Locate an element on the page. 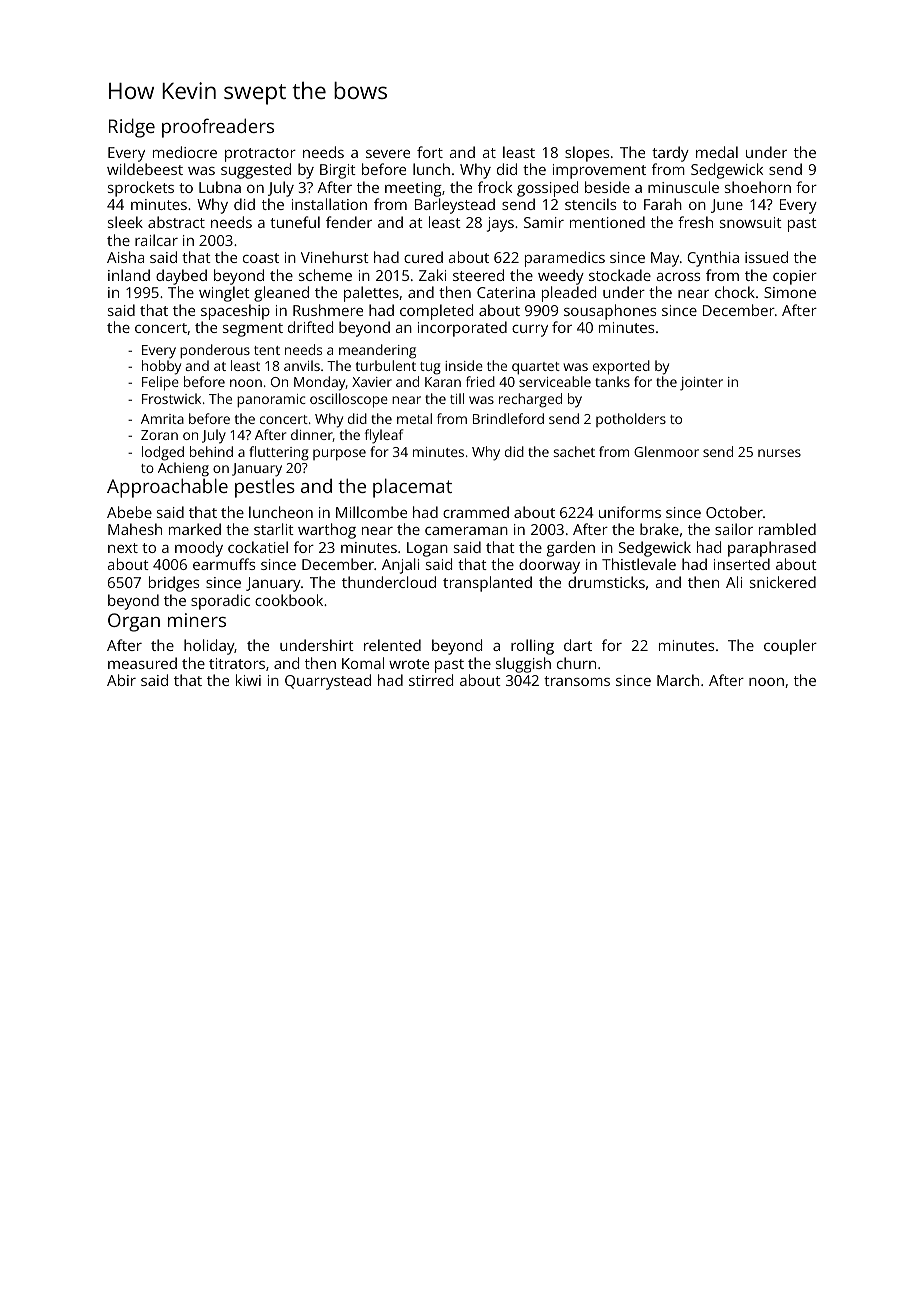 The height and width of the image is (1308, 924). fort is located at coordinates (430, 152).
